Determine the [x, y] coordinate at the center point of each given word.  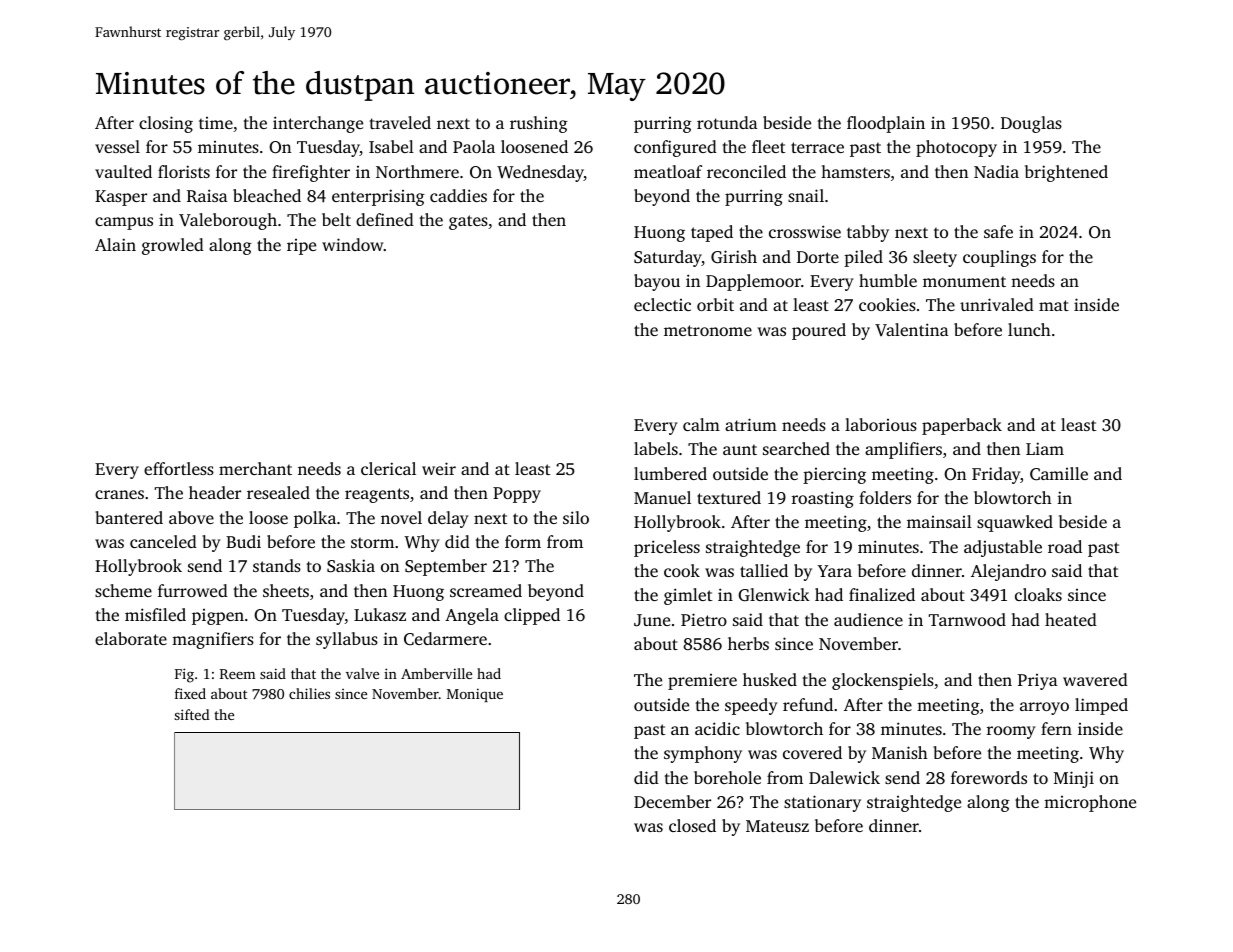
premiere [702, 682]
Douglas [1031, 124]
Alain [115, 244]
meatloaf [668, 171]
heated [1071, 619]
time [216, 123]
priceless [667, 548]
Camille [1059, 474]
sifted [191, 714]
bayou [657, 282]
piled [863, 258]
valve [362, 673]
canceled [163, 541]
